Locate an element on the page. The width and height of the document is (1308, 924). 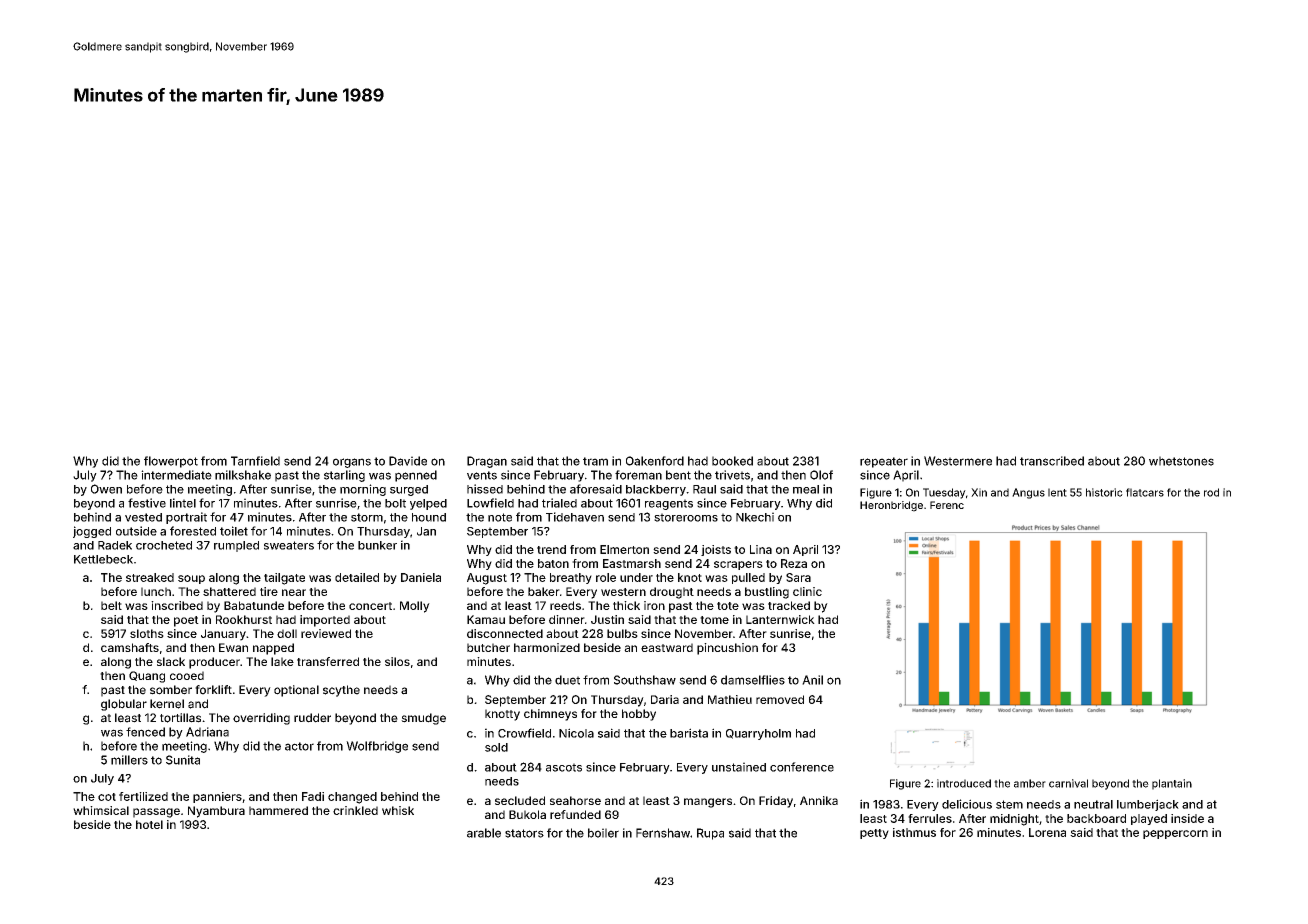
carnival is located at coordinates (1068, 783).
